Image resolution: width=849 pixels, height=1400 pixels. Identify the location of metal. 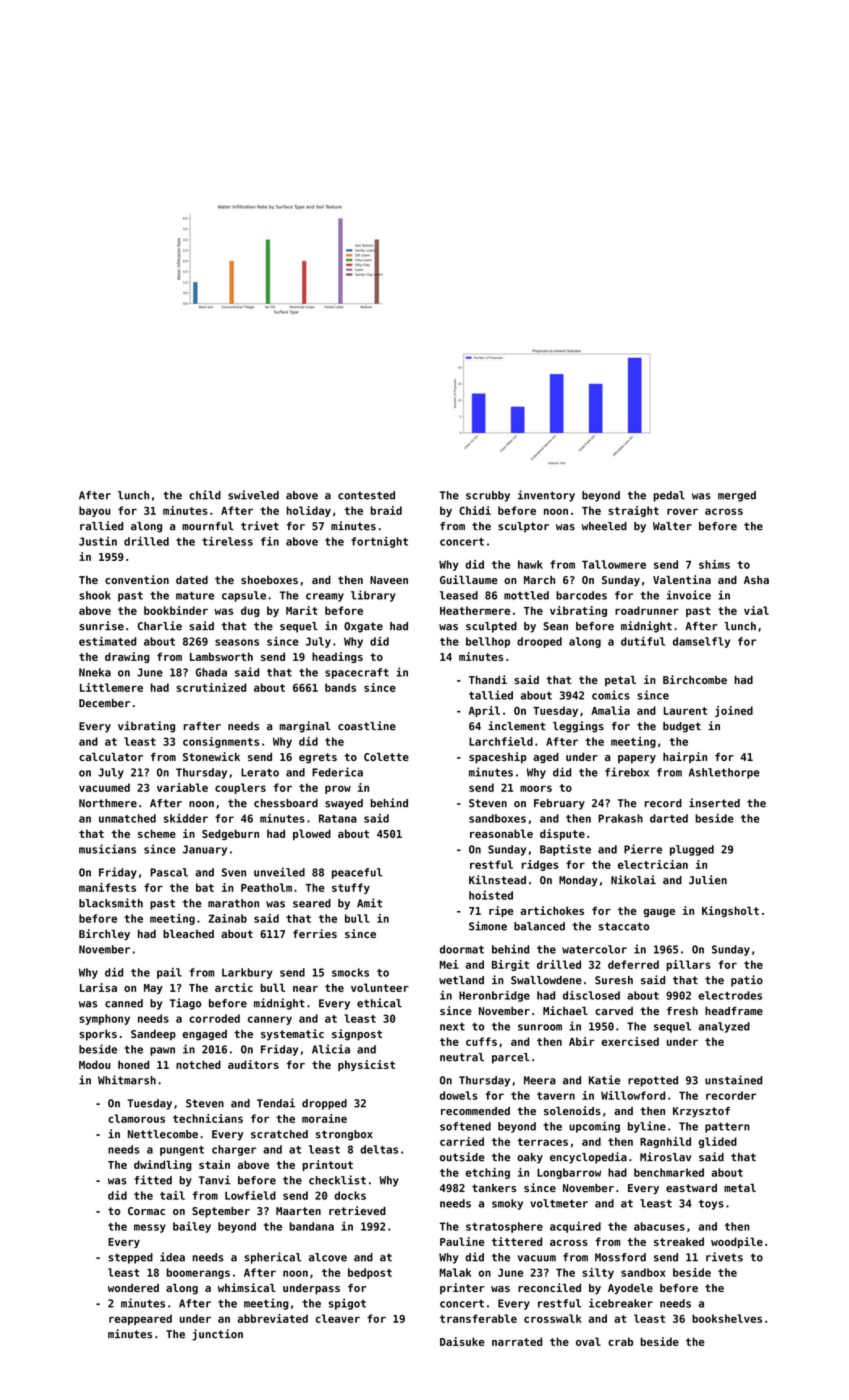
(740, 1188).
